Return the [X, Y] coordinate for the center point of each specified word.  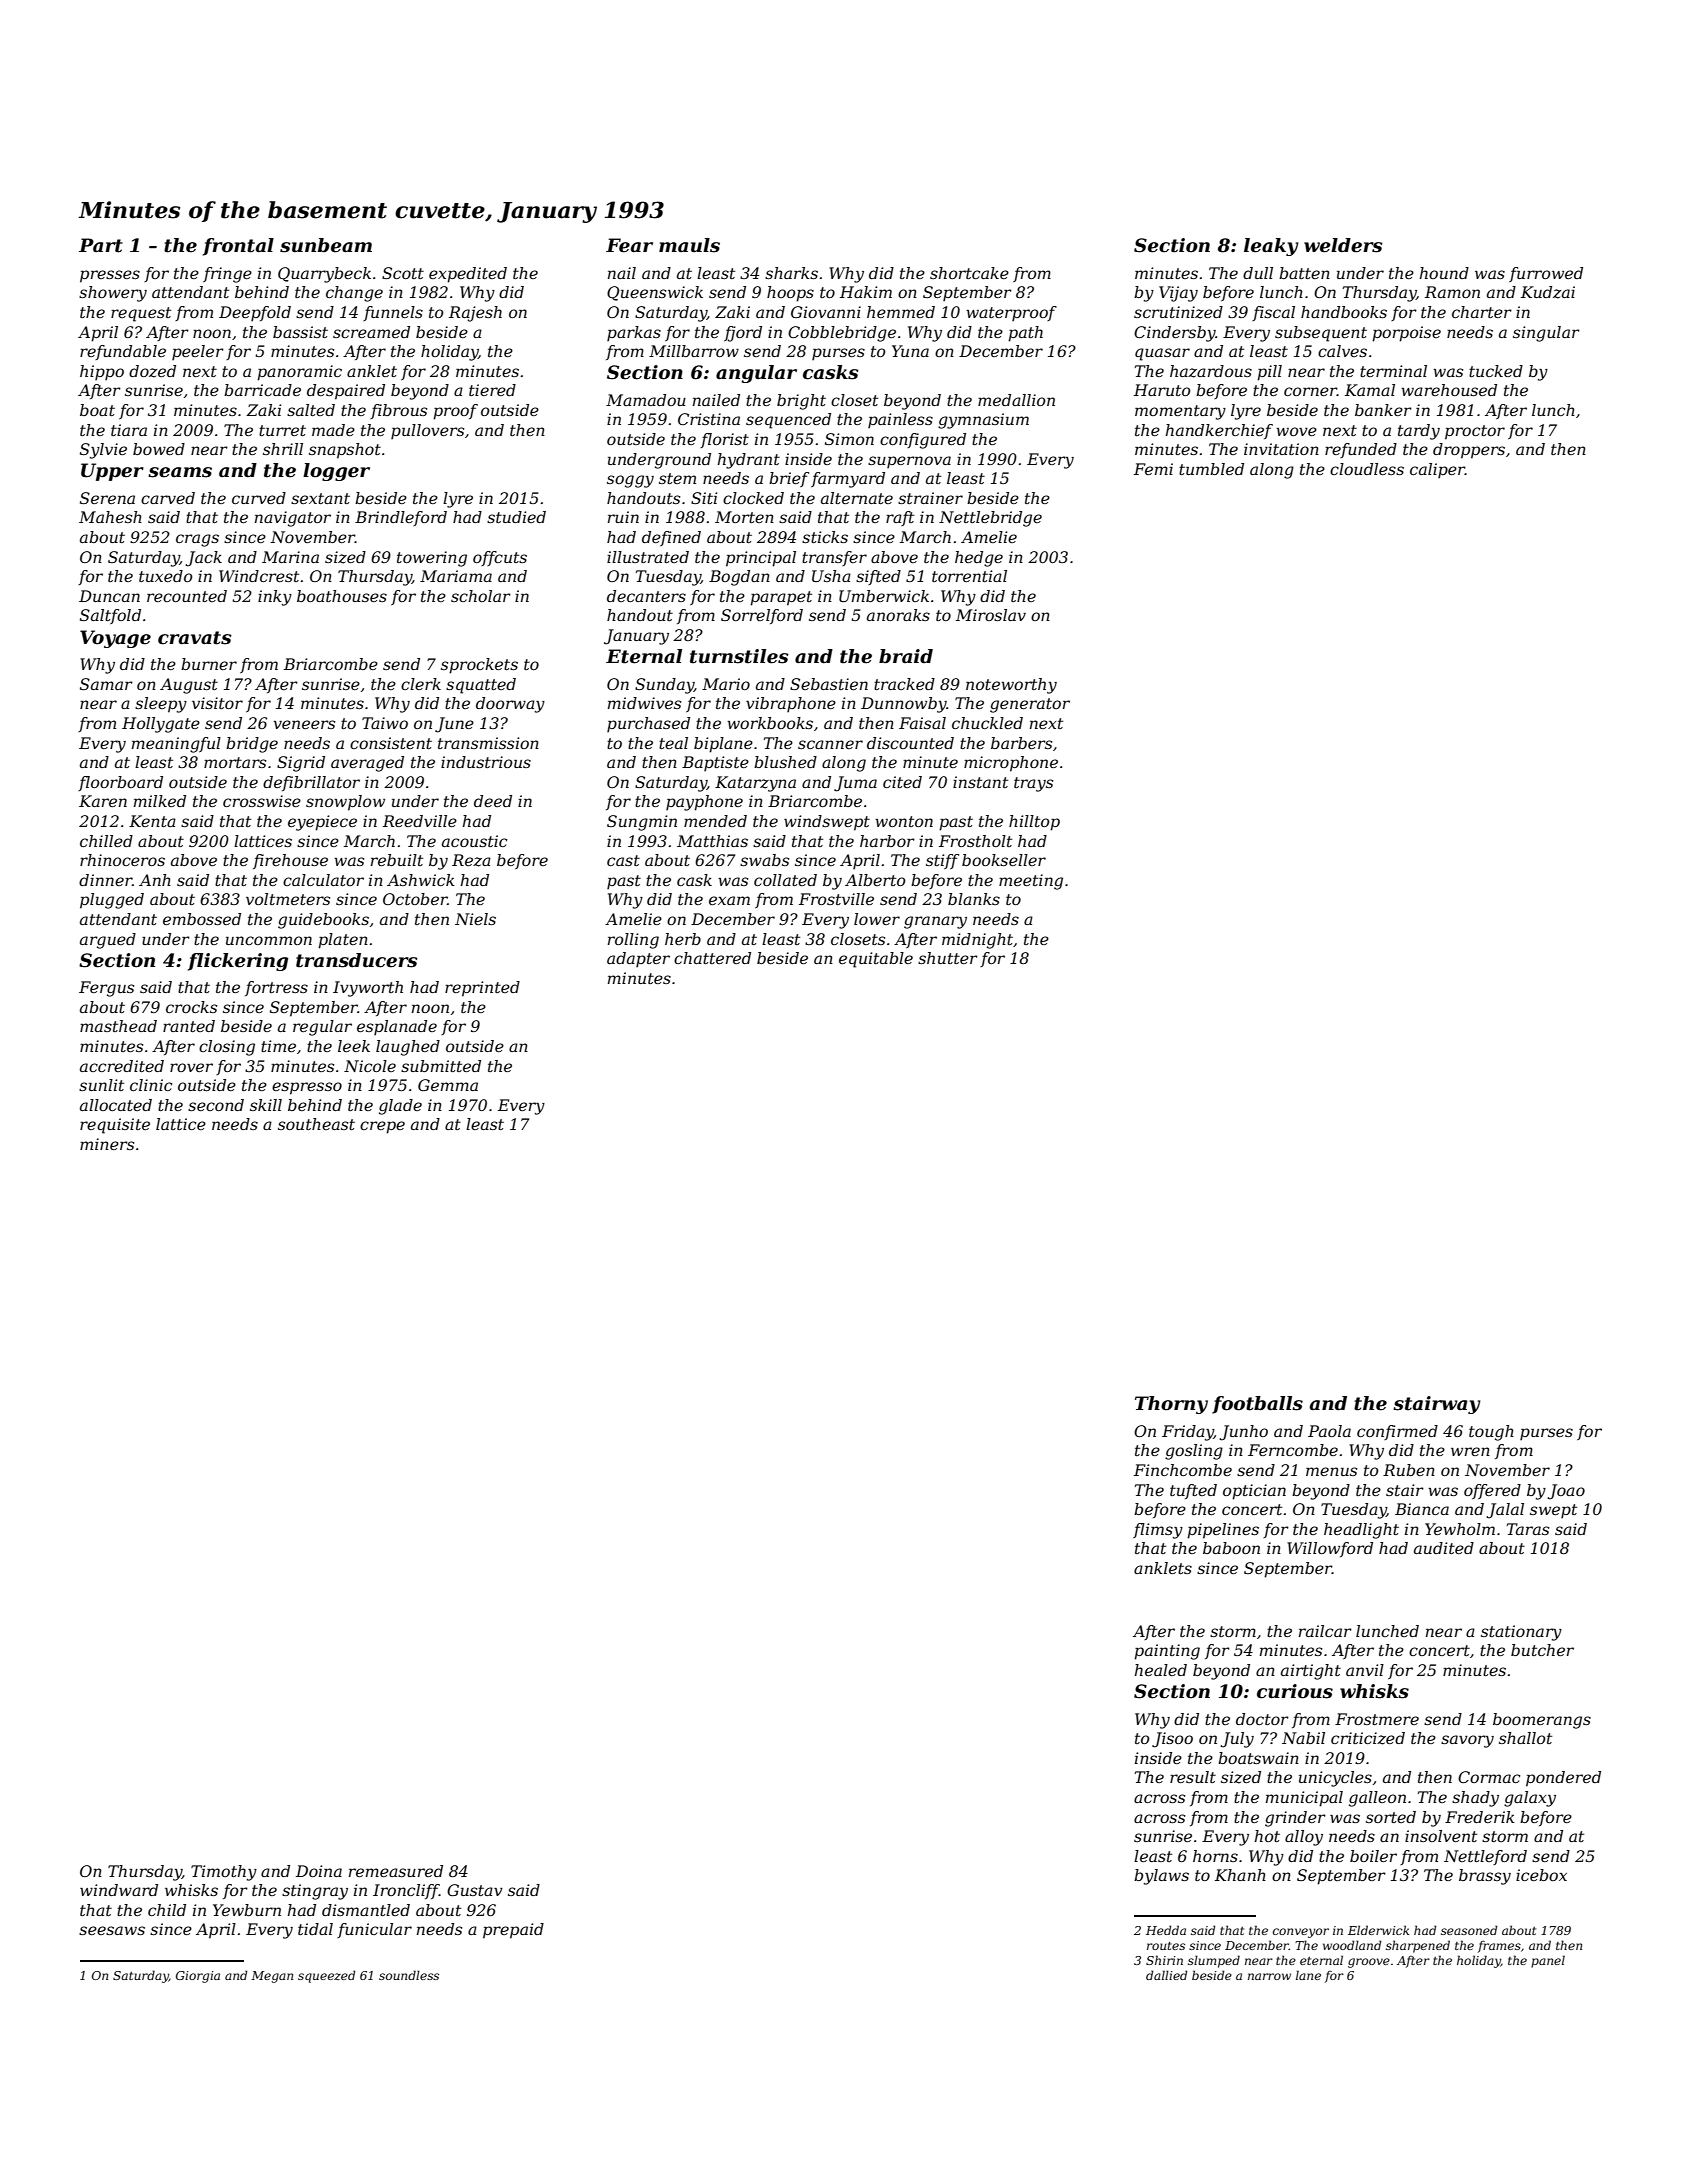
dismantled [366, 1910]
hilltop [1034, 823]
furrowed [1546, 274]
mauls [689, 245]
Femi [1153, 469]
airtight [1311, 1672]
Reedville [420, 821]
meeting [1031, 882]
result [1193, 1777]
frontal [238, 247]
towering [432, 559]
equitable [876, 960]
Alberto [875, 880]
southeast [316, 1124]
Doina [319, 1871]
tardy [1419, 432]
